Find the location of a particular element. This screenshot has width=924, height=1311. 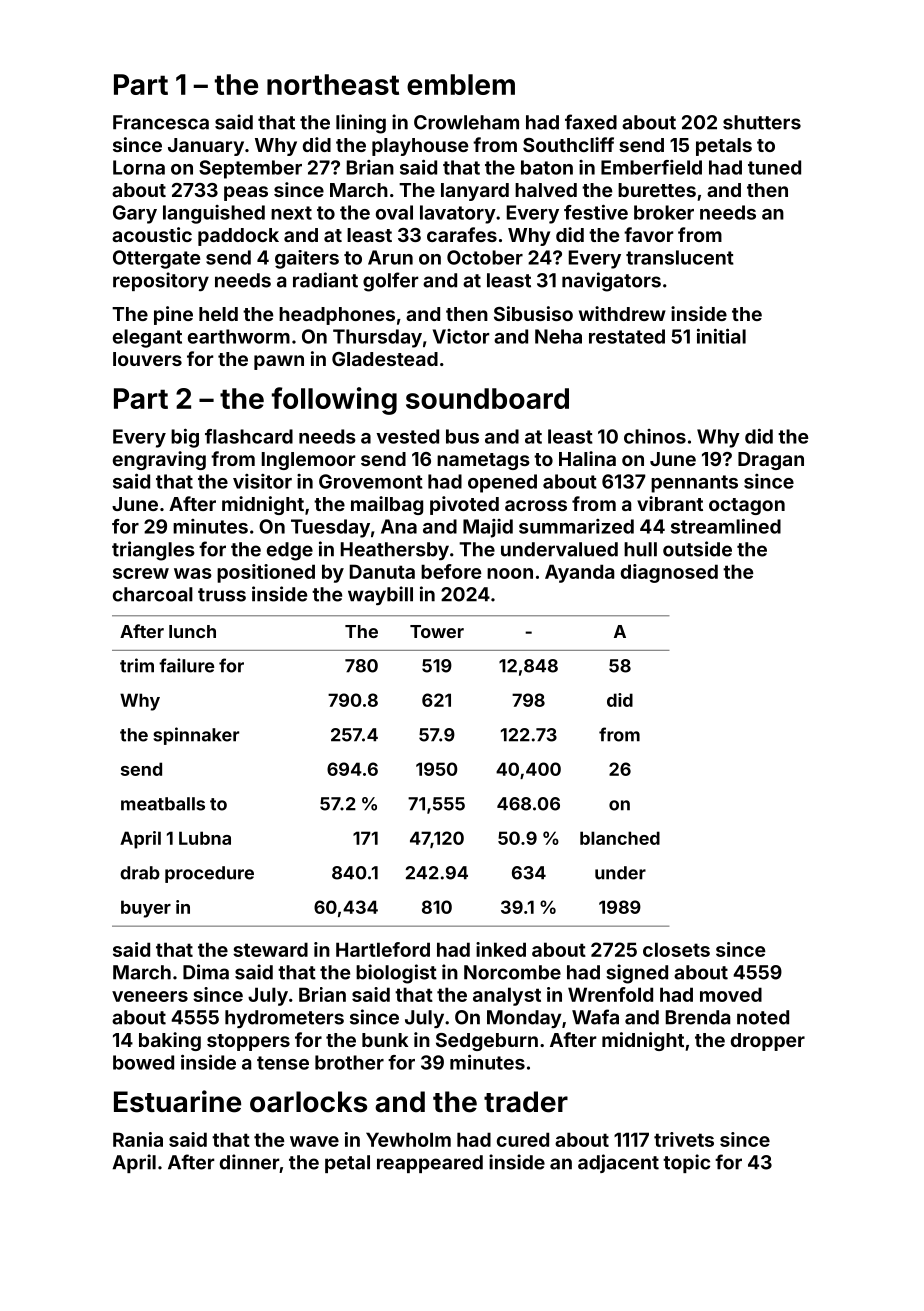

Francesca is located at coordinates (161, 122).
